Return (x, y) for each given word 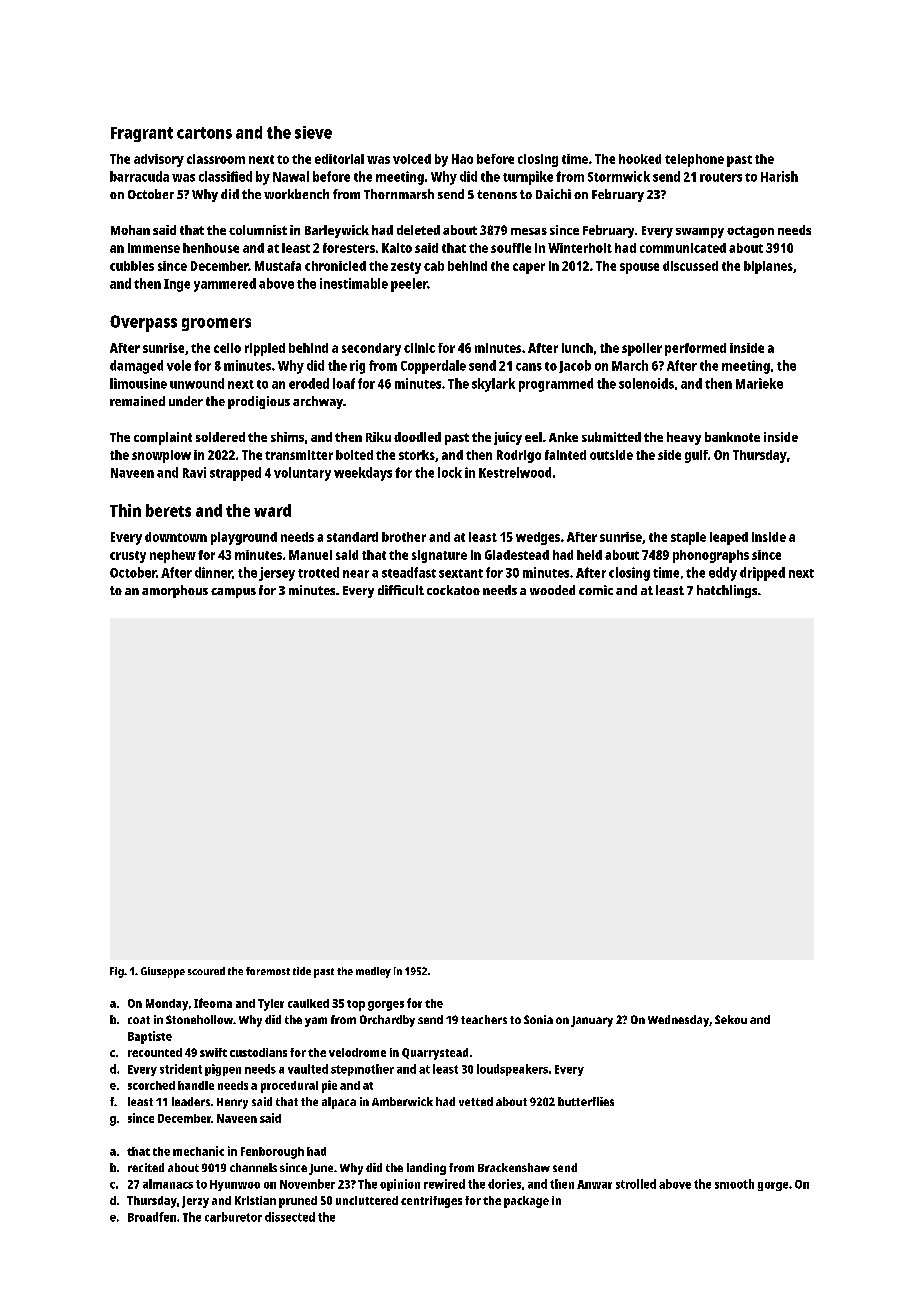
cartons (204, 133)
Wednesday (678, 1021)
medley (373, 972)
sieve (313, 132)
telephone (694, 160)
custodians (258, 1052)
